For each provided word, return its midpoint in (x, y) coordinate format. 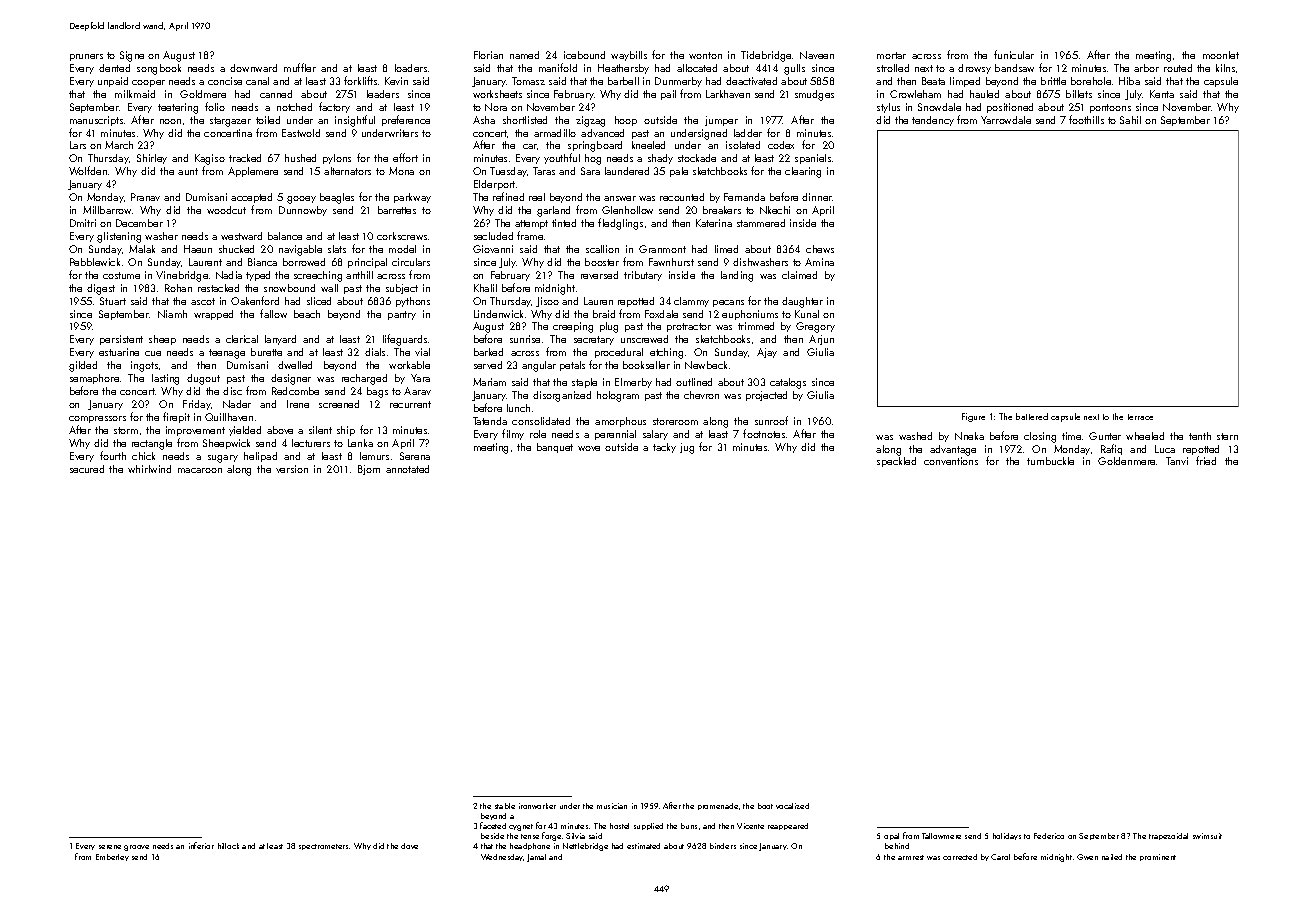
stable (505, 806)
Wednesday (502, 857)
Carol (1000, 857)
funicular (1014, 54)
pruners (86, 57)
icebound (584, 55)
